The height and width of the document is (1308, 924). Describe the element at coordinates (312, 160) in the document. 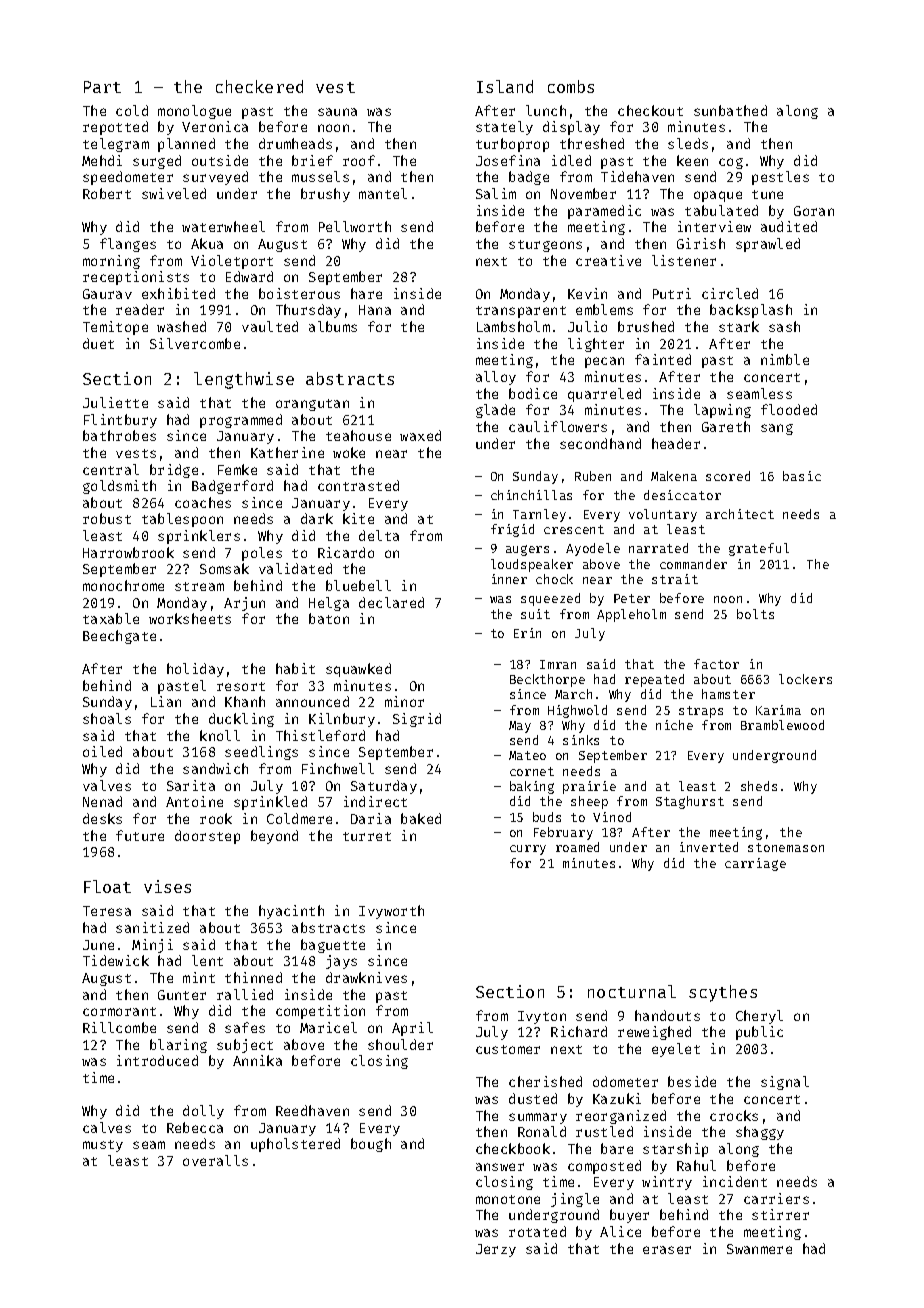

I see `brief` at that location.
